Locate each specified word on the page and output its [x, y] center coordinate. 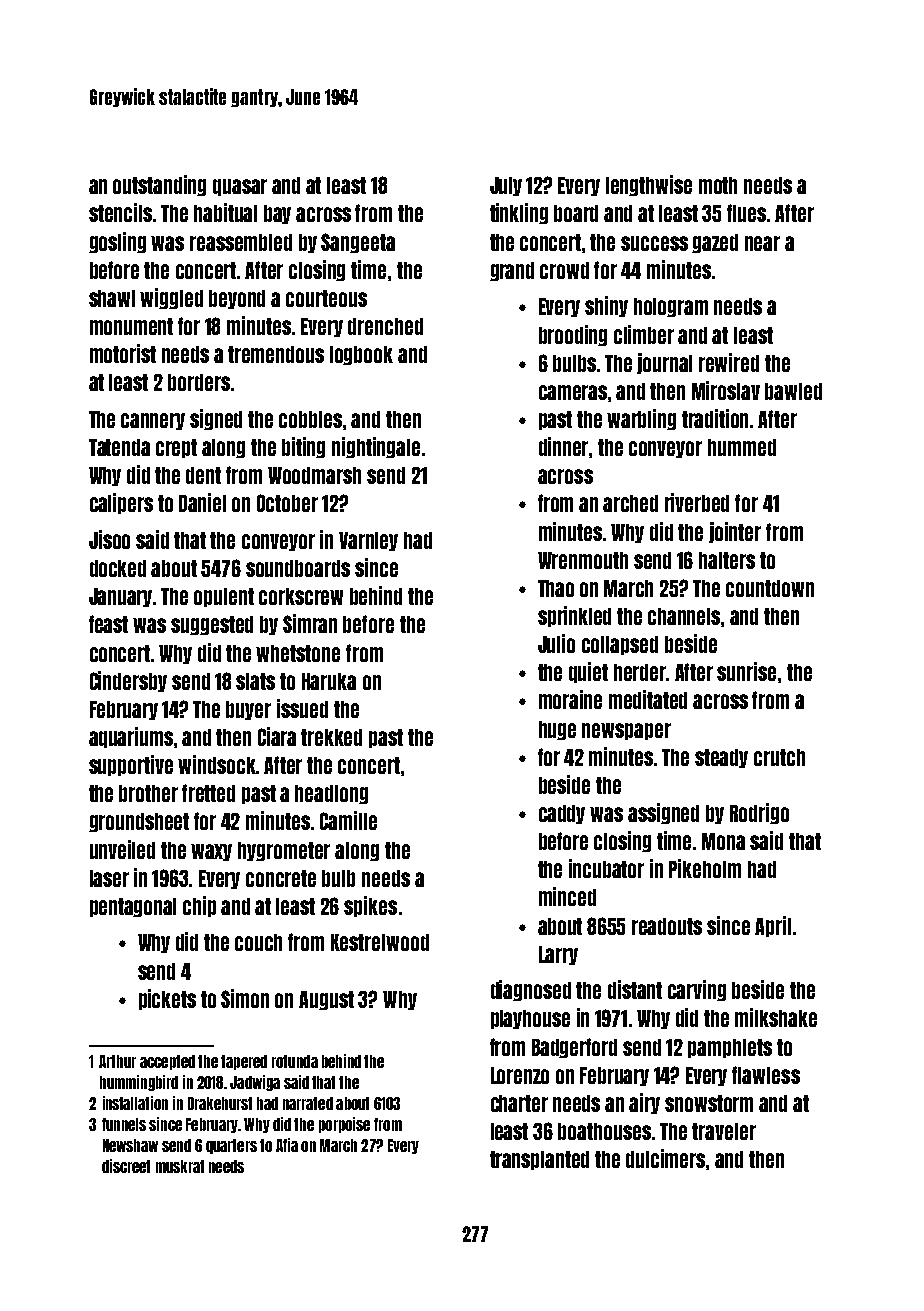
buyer [248, 710]
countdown [770, 588]
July [506, 186]
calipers [121, 503]
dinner [563, 446]
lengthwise [649, 185]
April [773, 926]
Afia [287, 1145]
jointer [735, 532]
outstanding [159, 185]
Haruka [329, 681]
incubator [606, 868]
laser [109, 878]
